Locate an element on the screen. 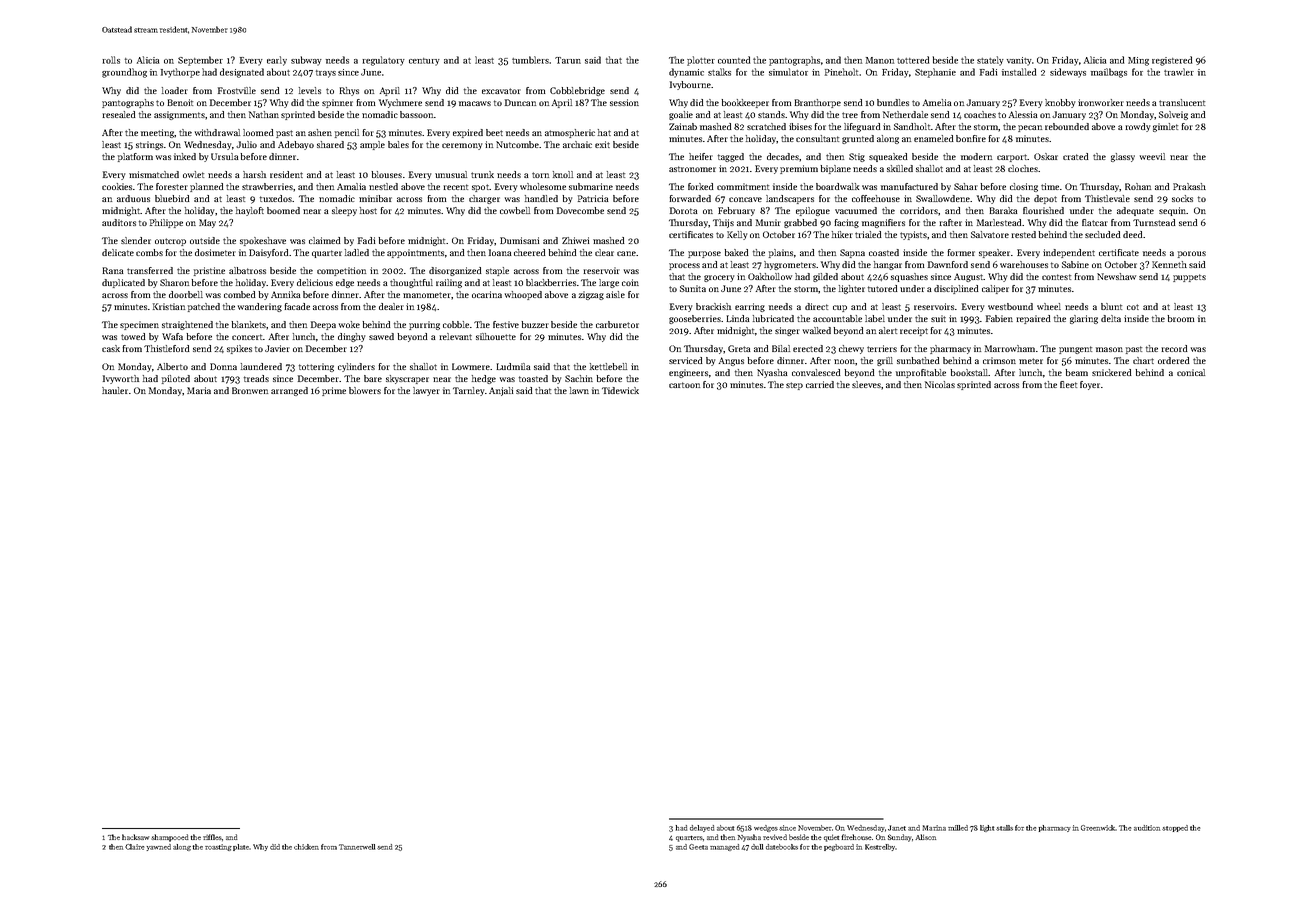 The height and width of the screenshot is (924, 1308). Janet is located at coordinates (897, 828).
